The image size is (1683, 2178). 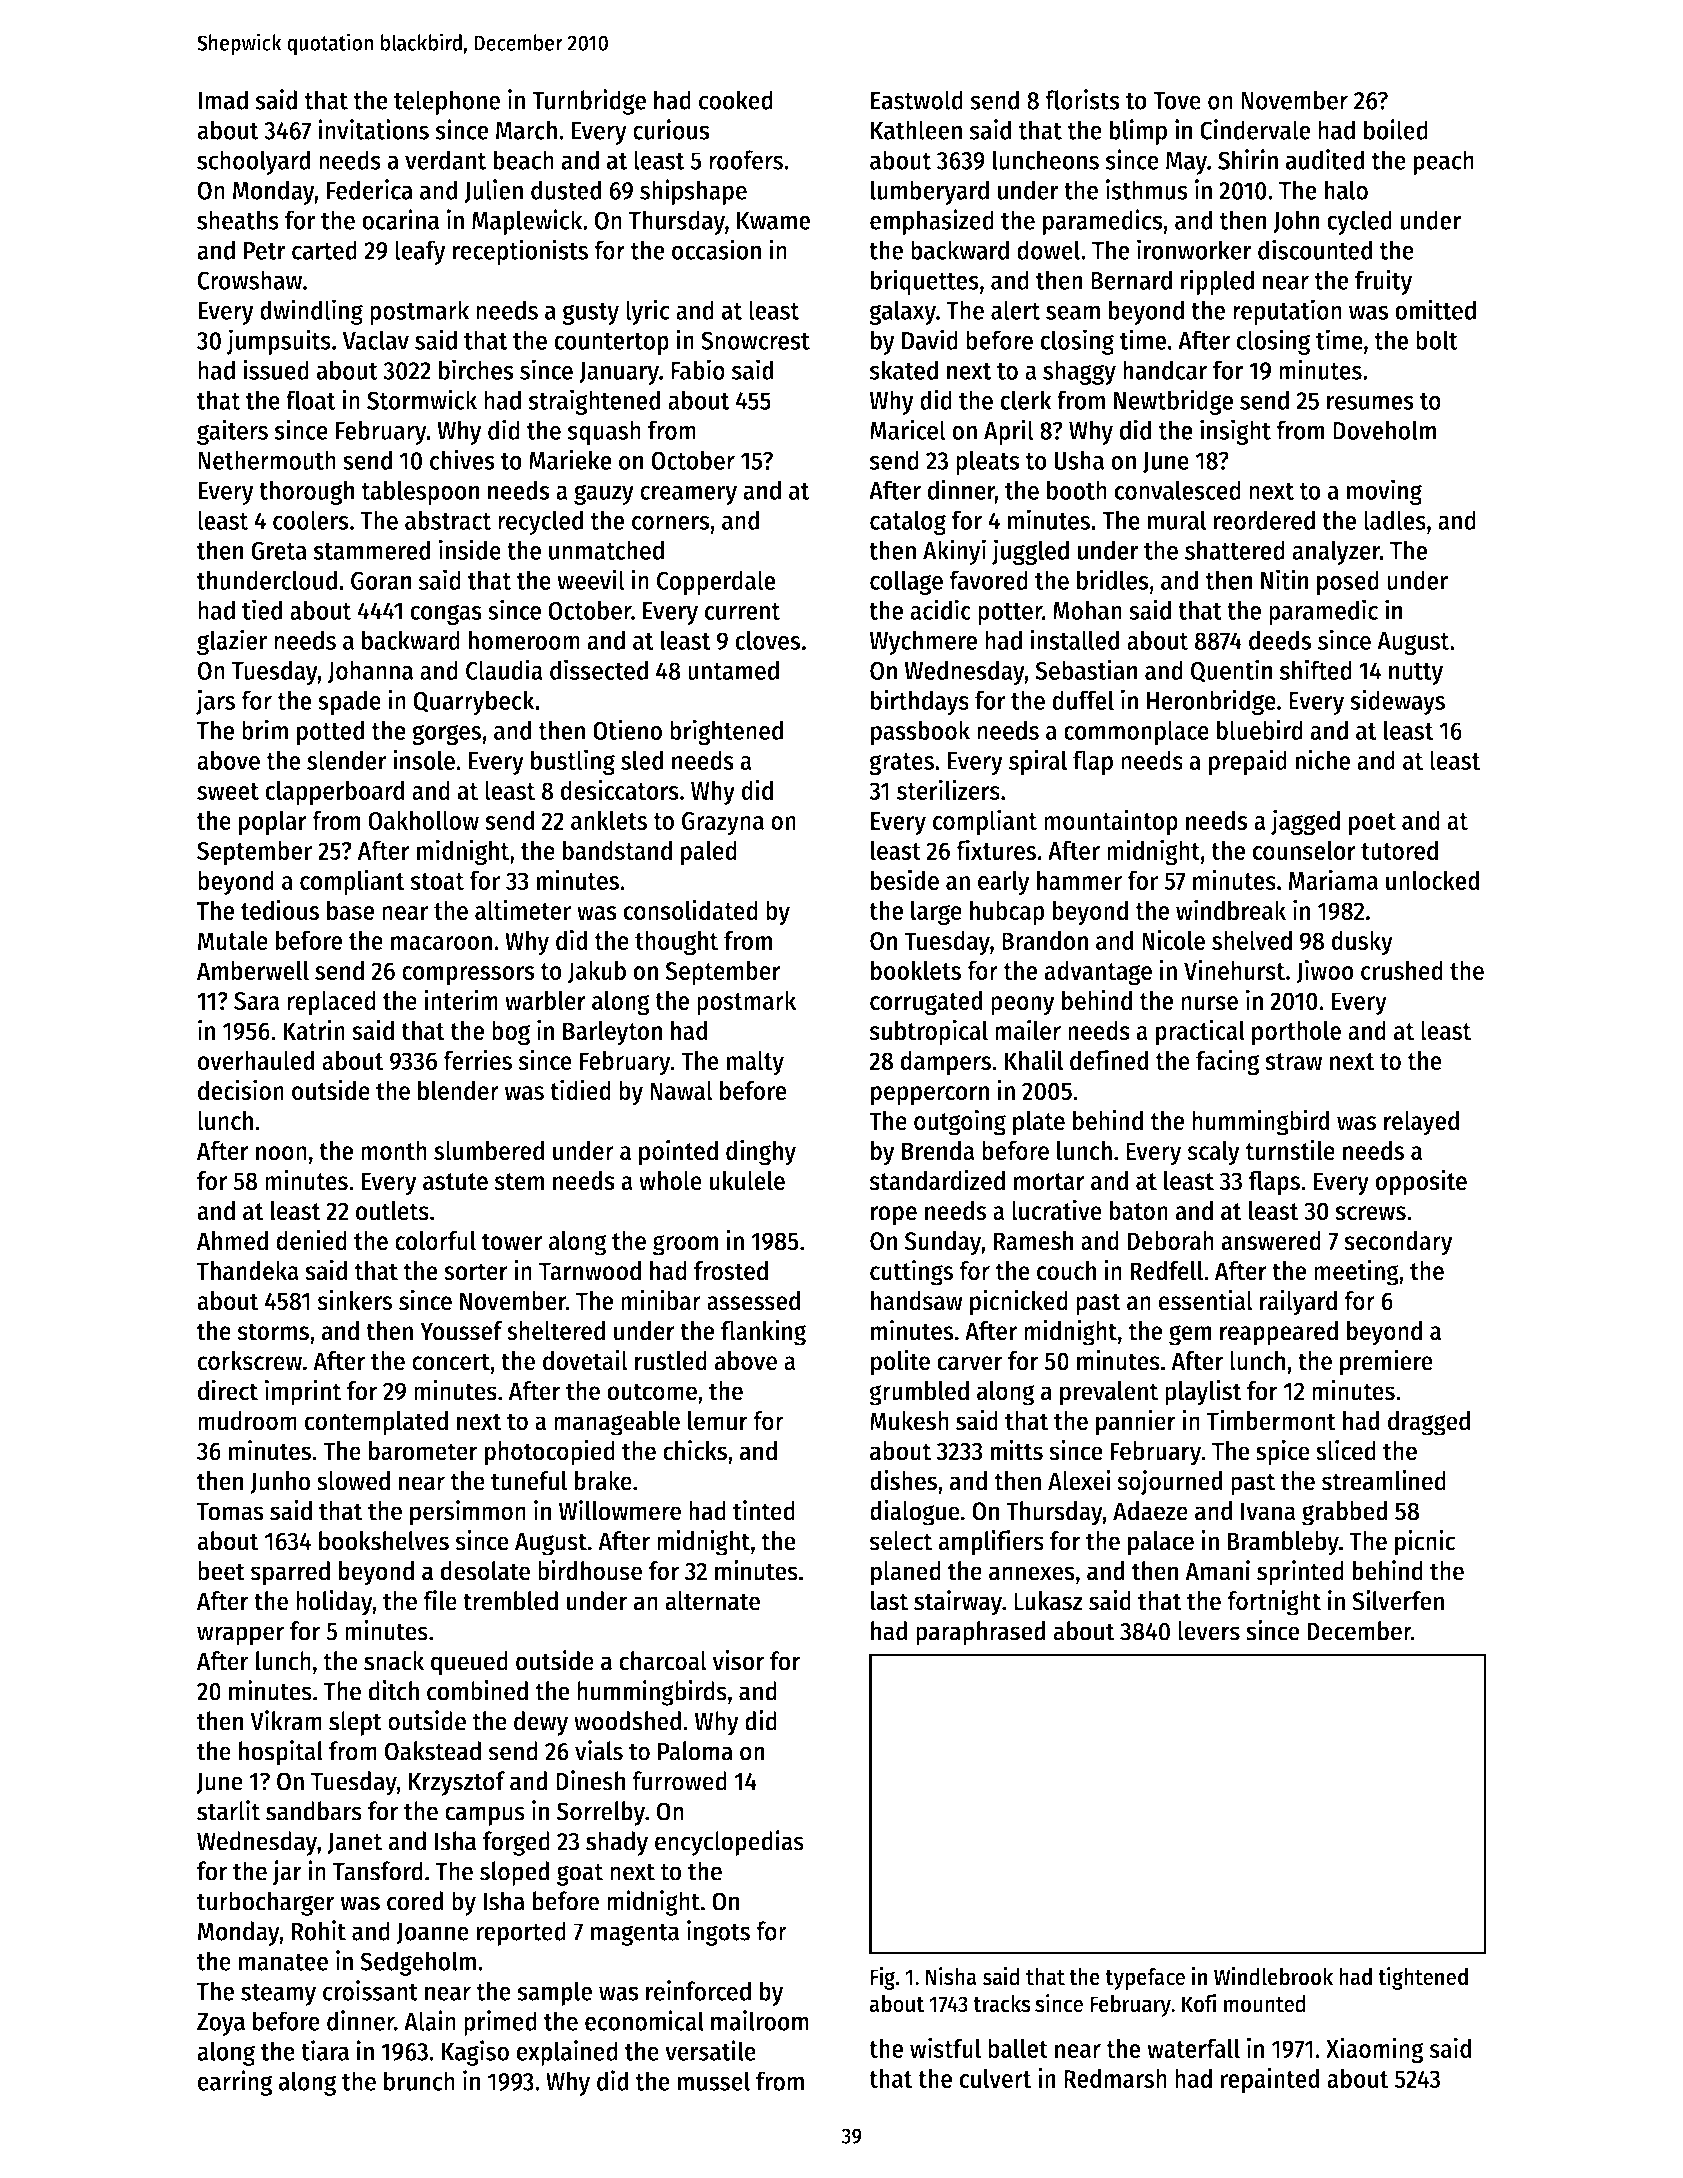 What do you see at coordinates (713, 2081) in the page?
I see `mussel` at bounding box center [713, 2081].
